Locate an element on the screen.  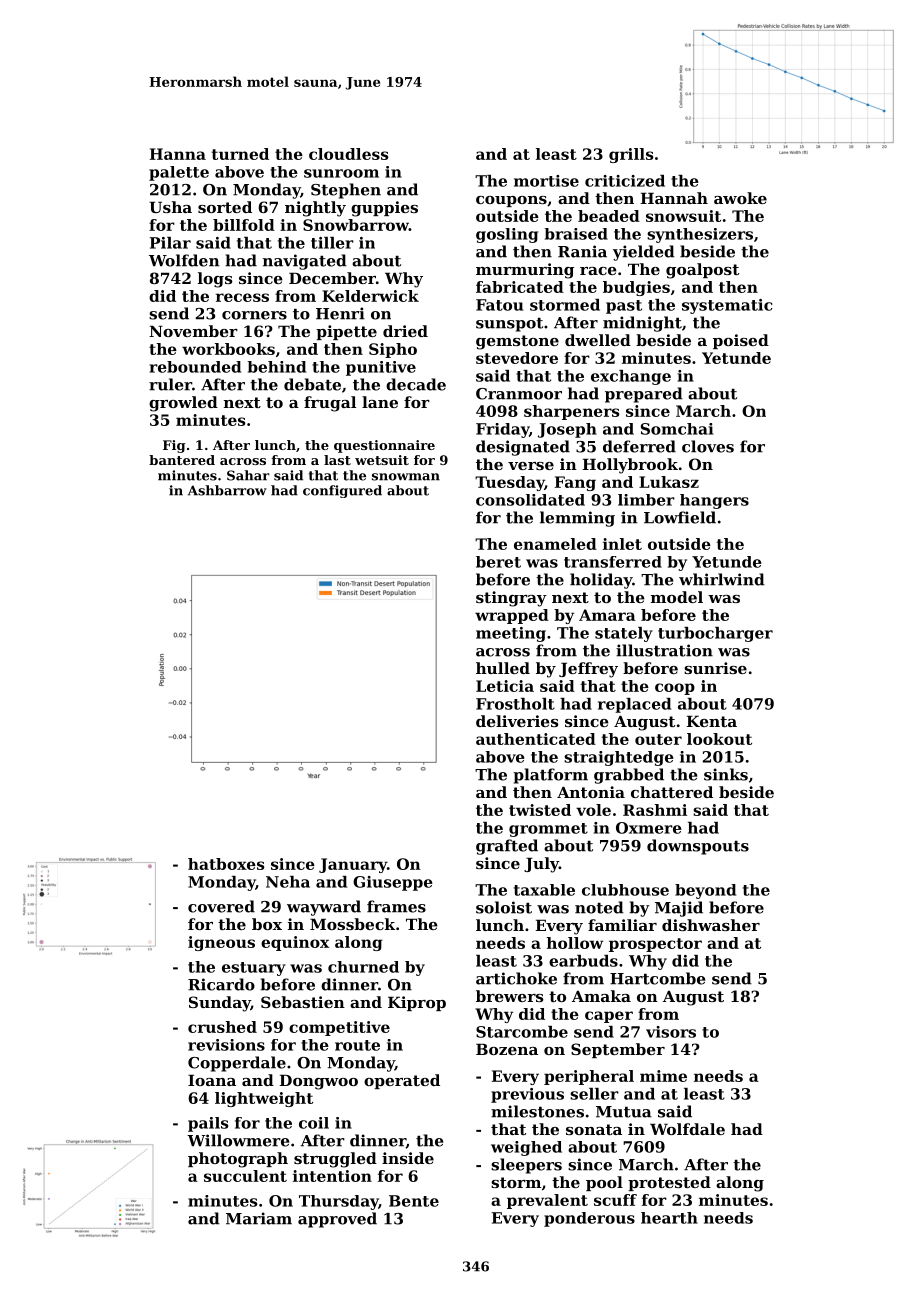
Starcombe is located at coordinates (522, 1032).
